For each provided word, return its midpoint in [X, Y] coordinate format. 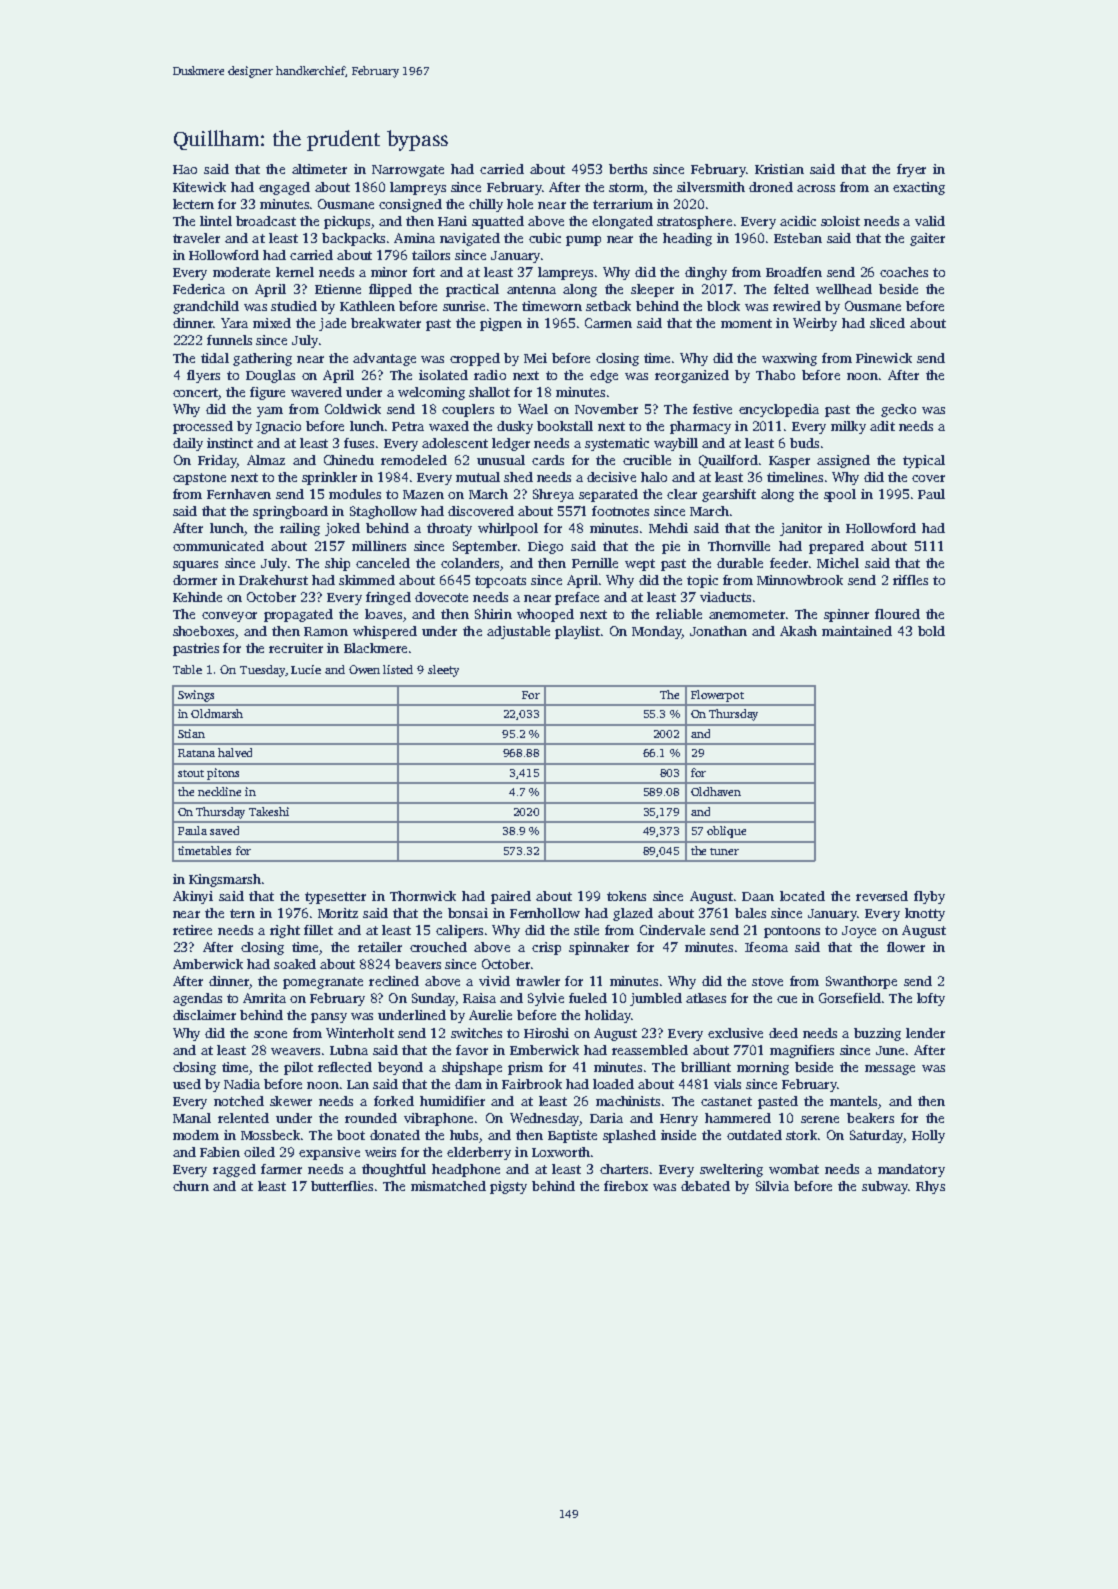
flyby [929, 897]
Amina [414, 238]
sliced [887, 323]
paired [511, 897]
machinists [628, 1101]
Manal [192, 1118]
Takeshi [269, 811]
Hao [185, 169]
